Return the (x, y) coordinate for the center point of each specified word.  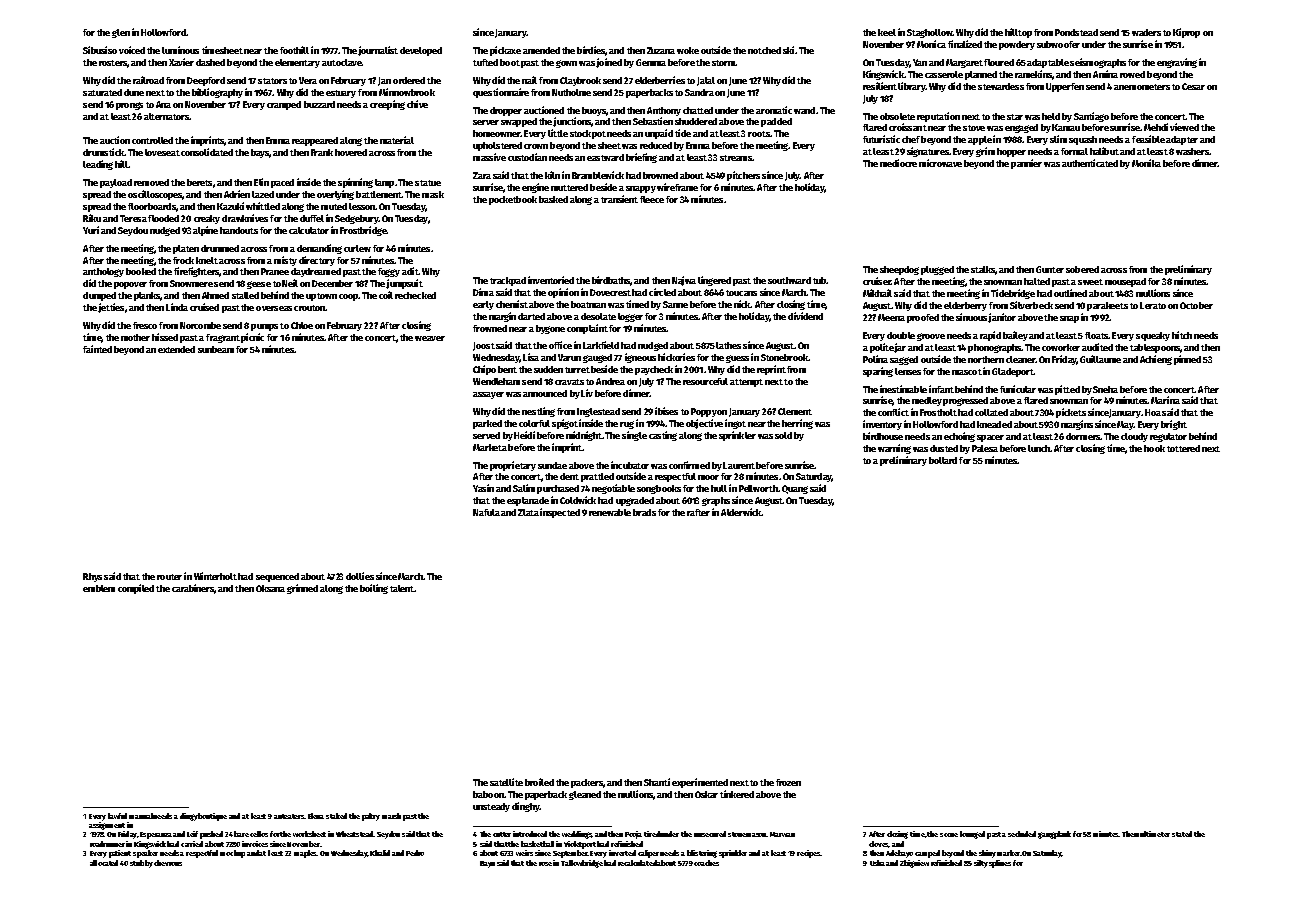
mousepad (1125, 282)
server (486, 122)
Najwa (684, 281)
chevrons (168, 863)
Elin (261, 182)
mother (135, 337)
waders (1146, 32)
